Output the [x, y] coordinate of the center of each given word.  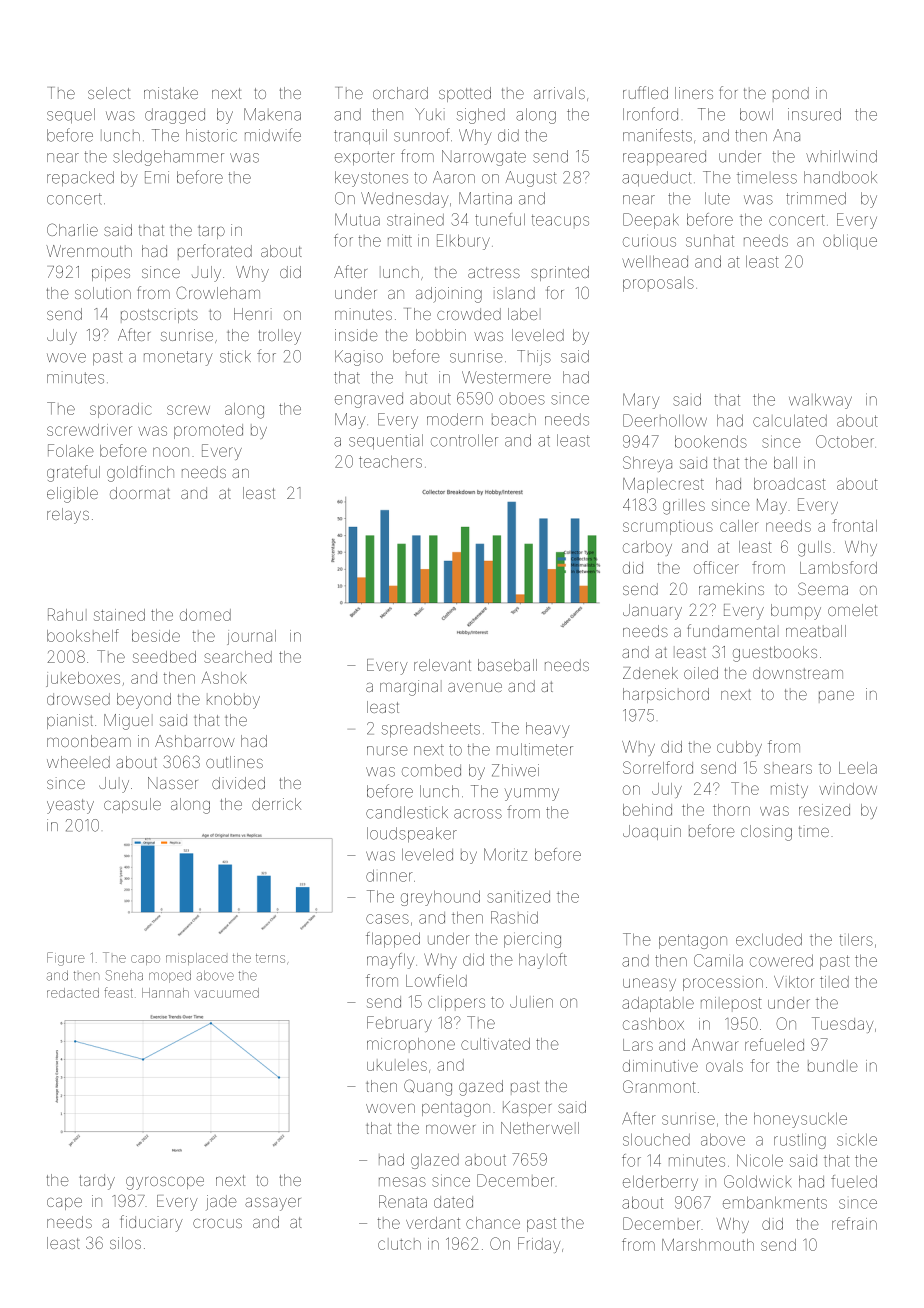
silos [125, 1243]
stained [119, 615]
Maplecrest [663, 485]
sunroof [422, 135]
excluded [769, 940]
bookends [711, 442]
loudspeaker [412, 834]
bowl [756, 114]
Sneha [124, 975]
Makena [272, 114]
